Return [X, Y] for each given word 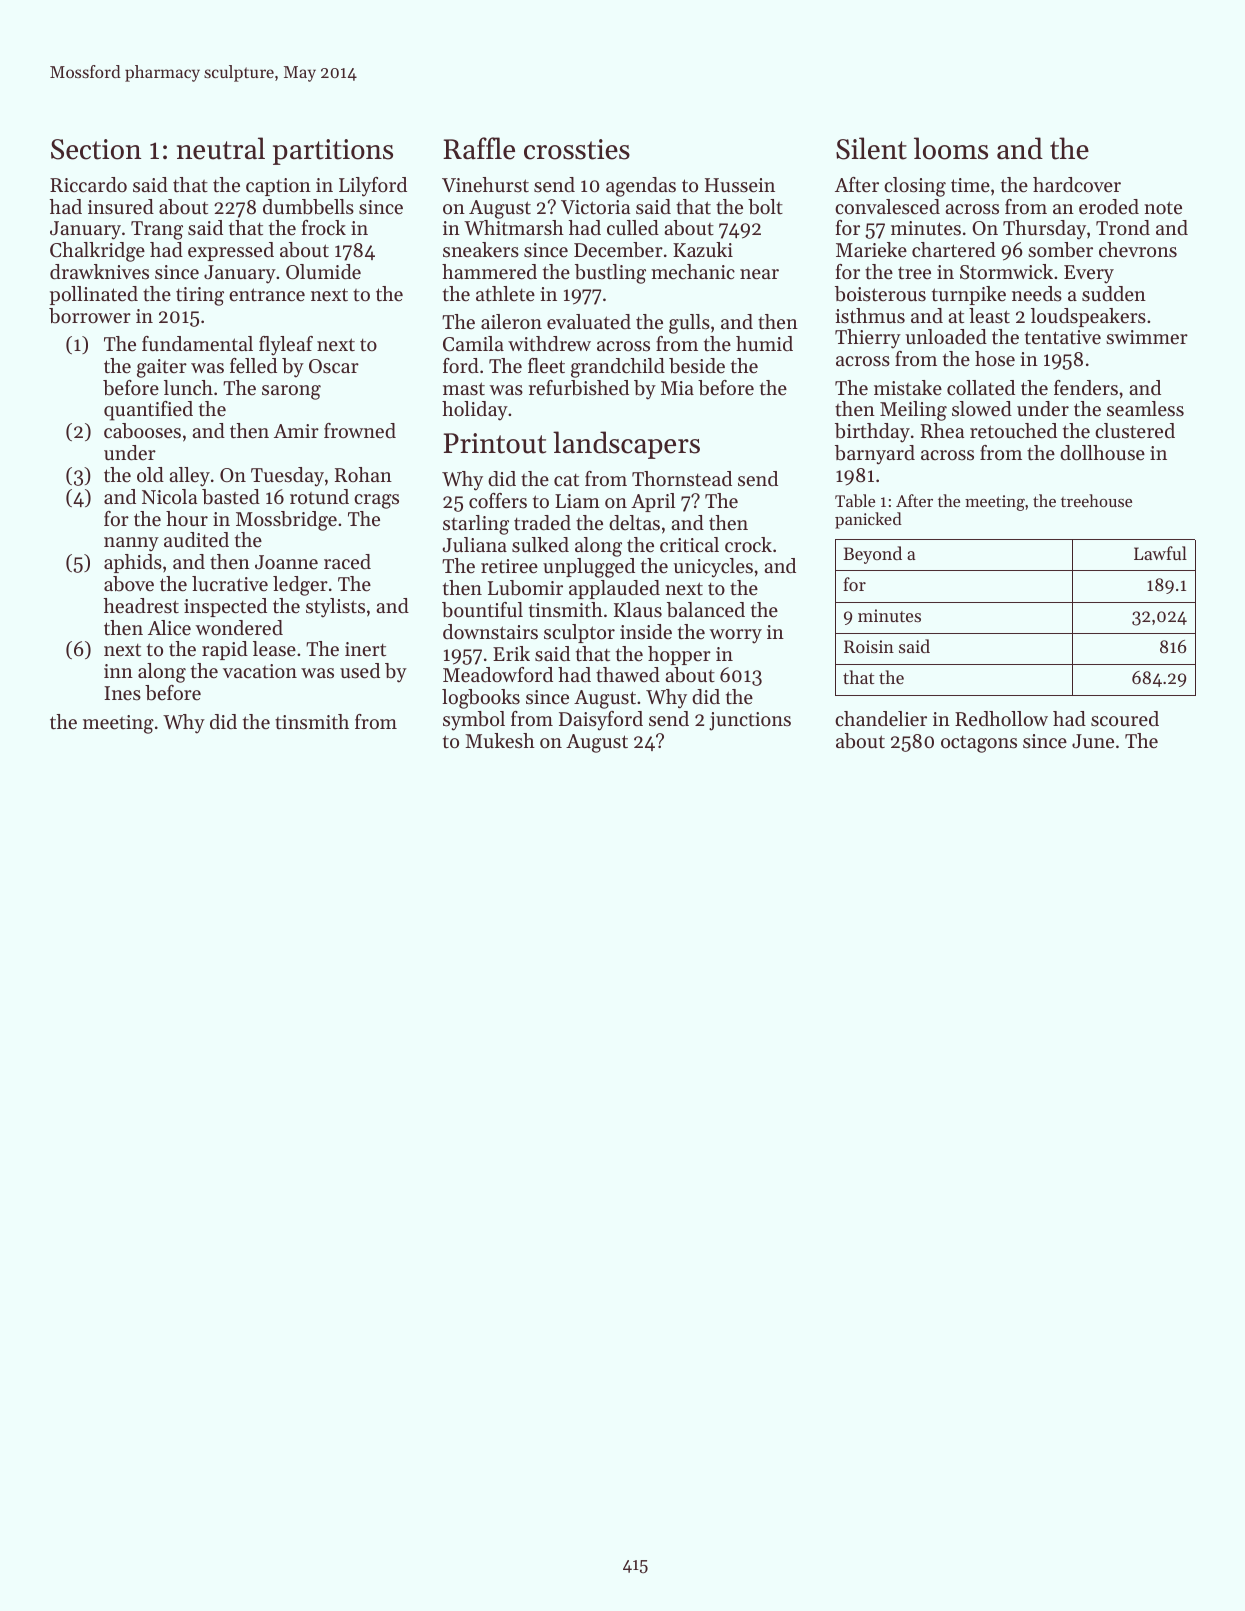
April [653, 502]
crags [376, 501]
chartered [954, 250]
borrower [90, 316]
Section [96, 149]
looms [951, 148]
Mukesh [500, 741]
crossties [577, 149]
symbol [474, 721]
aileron [511, 321]
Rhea [942, 430]
